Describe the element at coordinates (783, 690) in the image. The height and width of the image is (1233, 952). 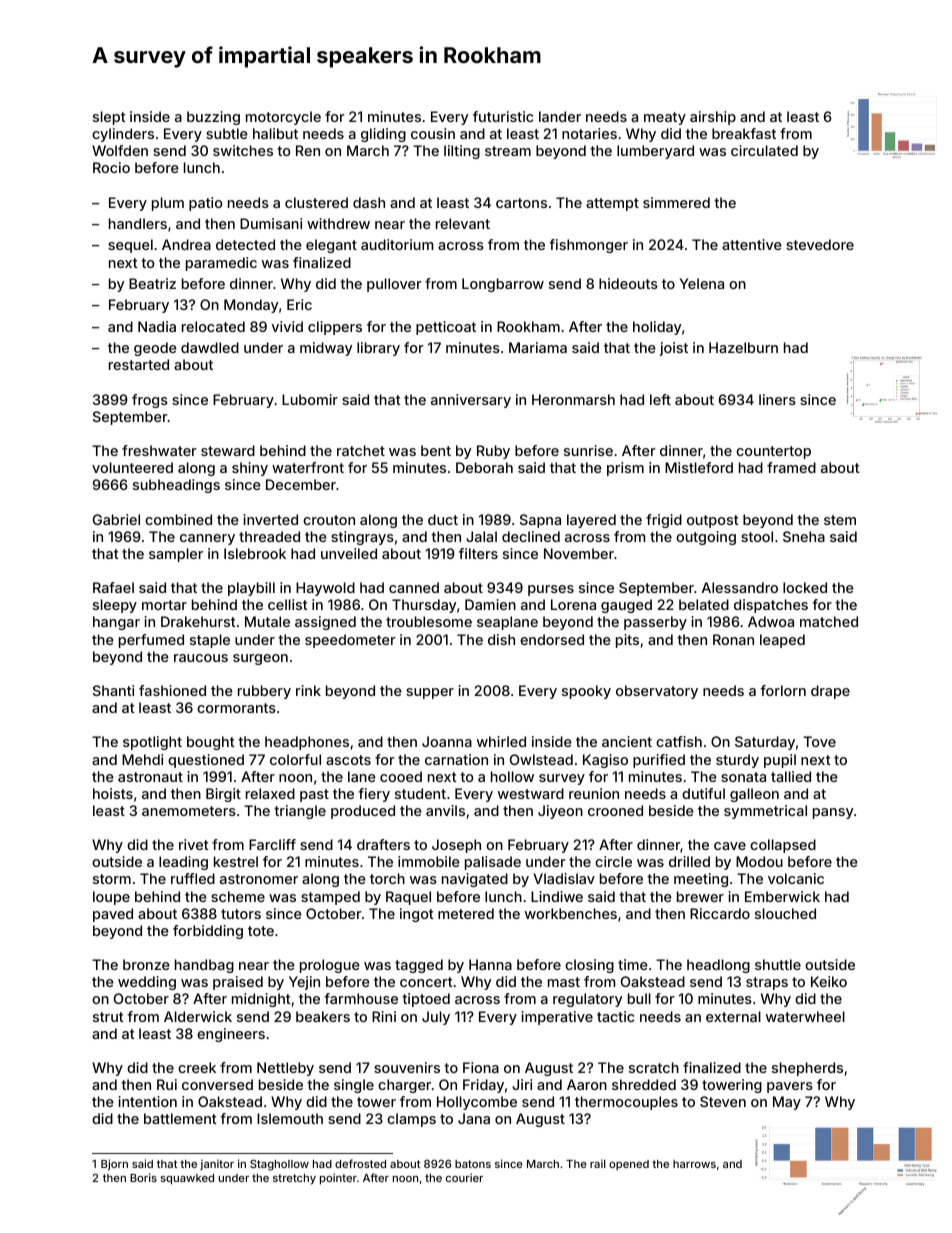
I see `forlorn` at that location.
